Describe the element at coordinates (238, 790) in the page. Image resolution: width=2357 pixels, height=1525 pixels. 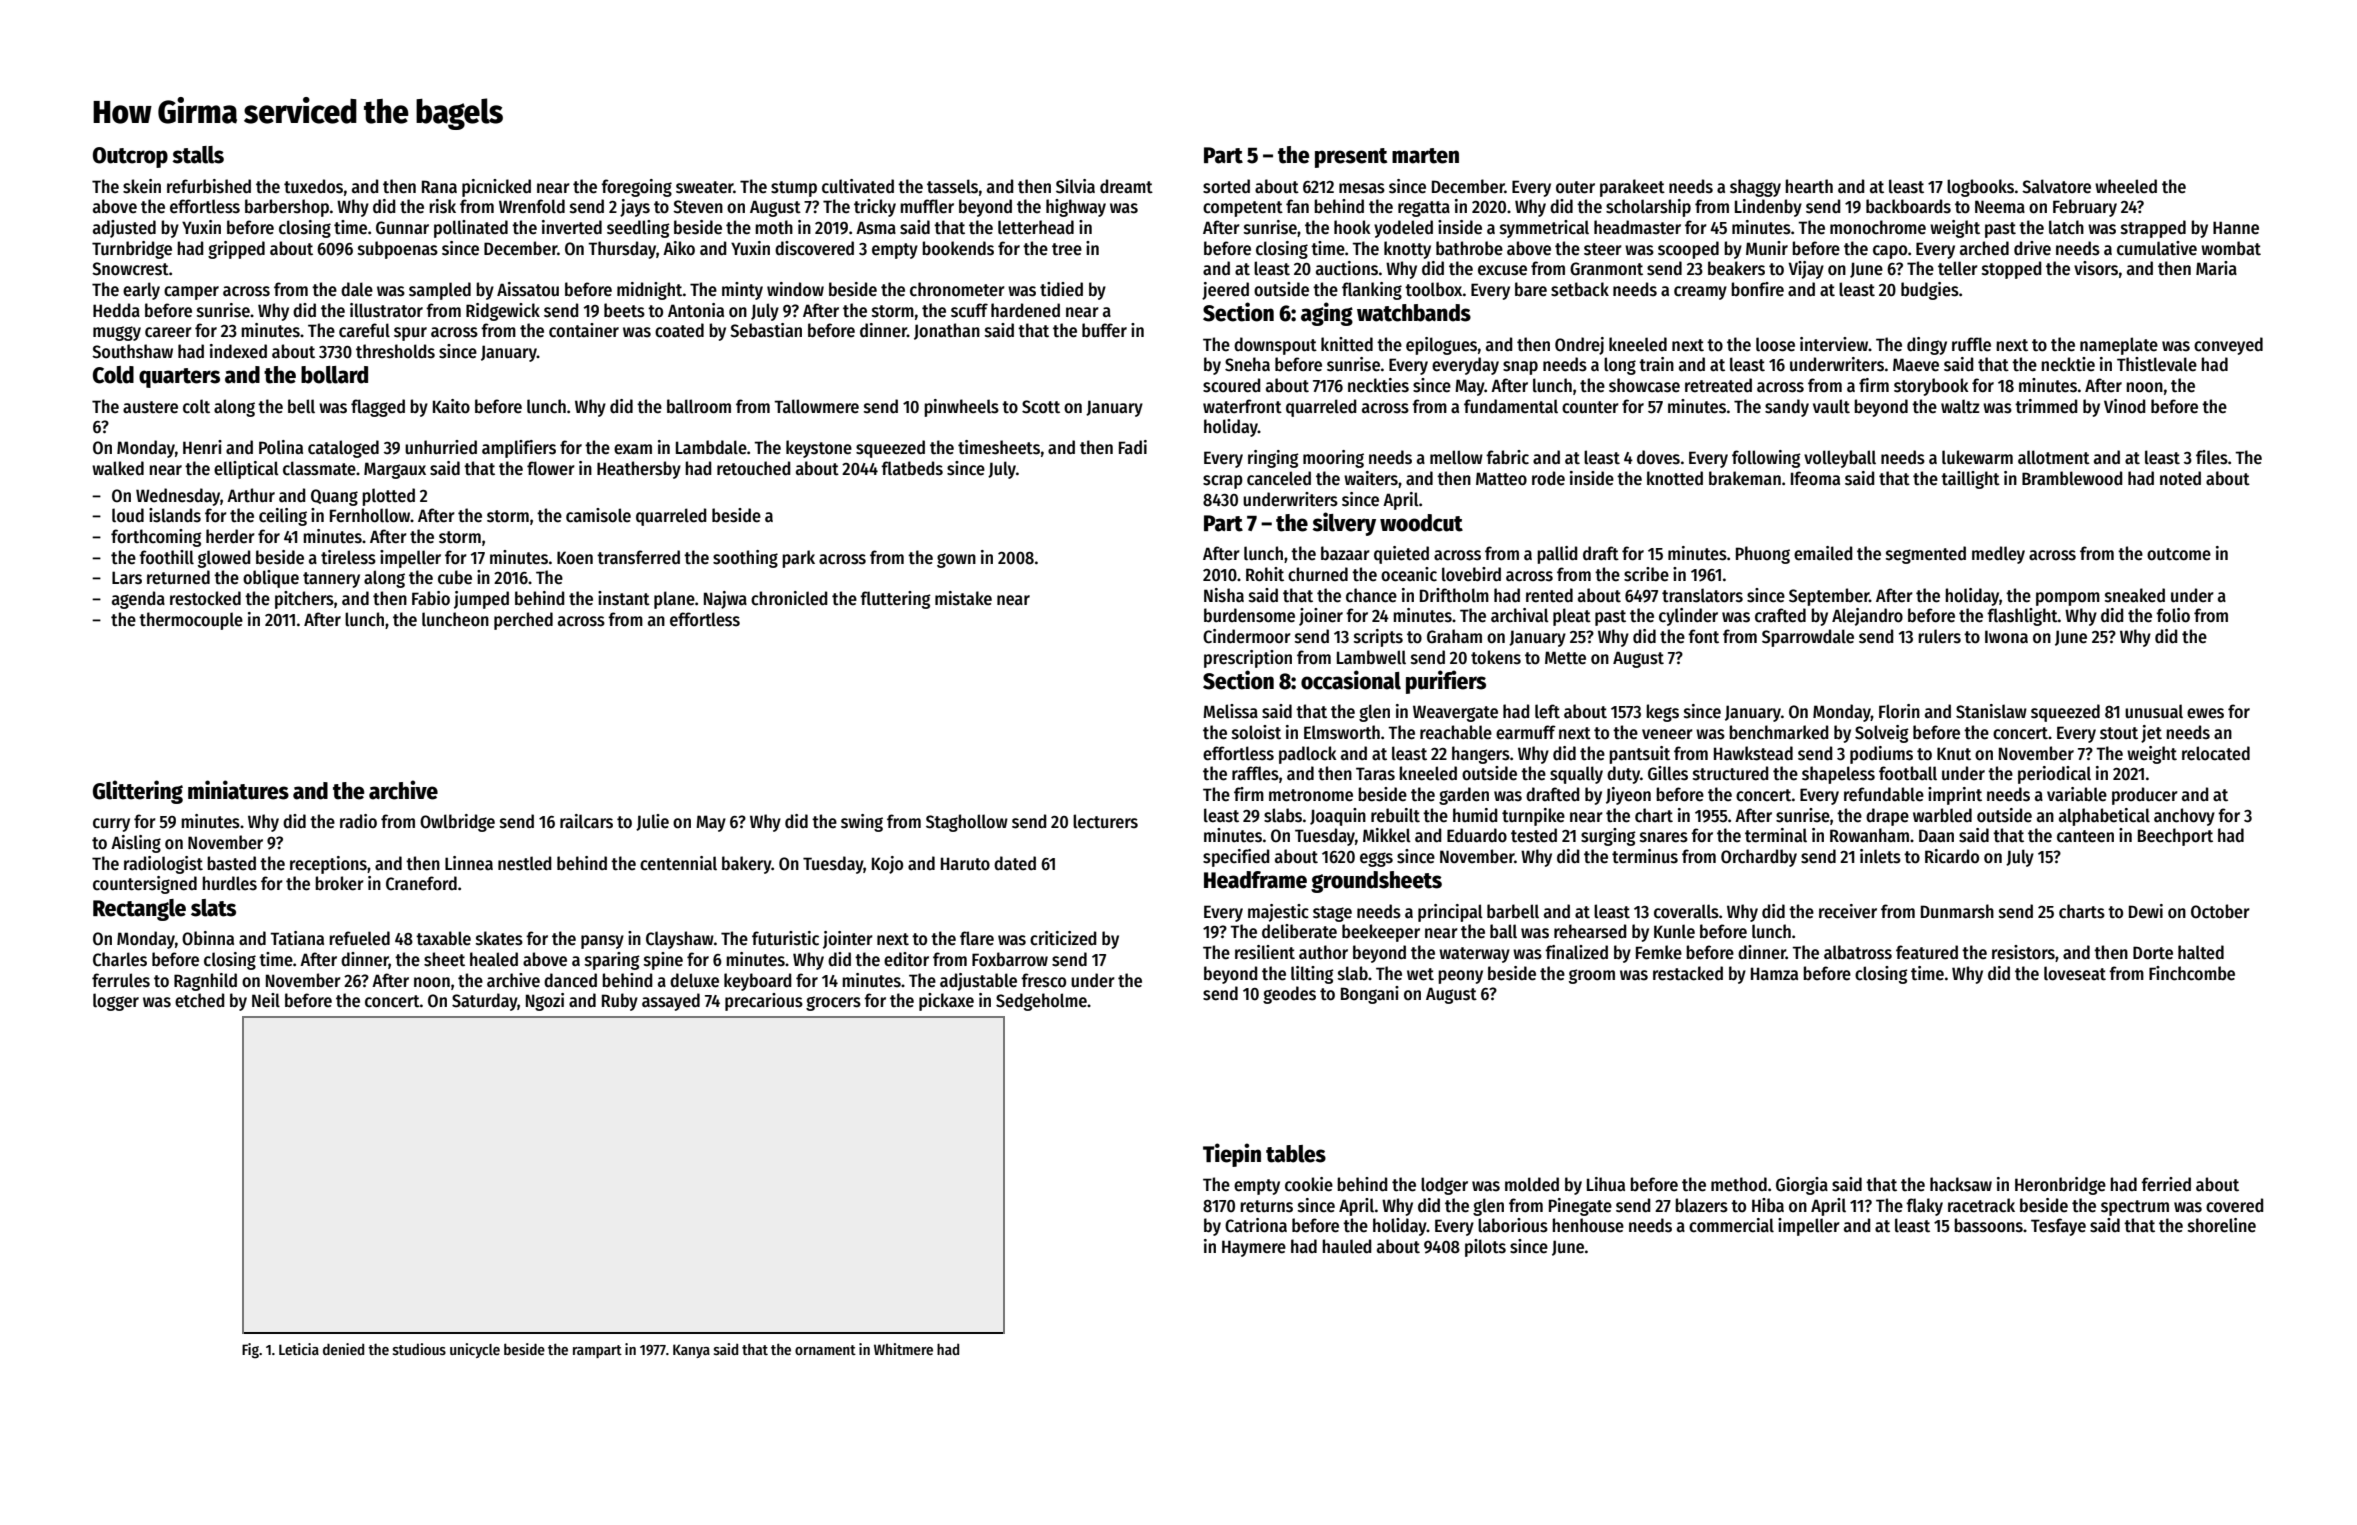
I see `miniatures` at that location.
